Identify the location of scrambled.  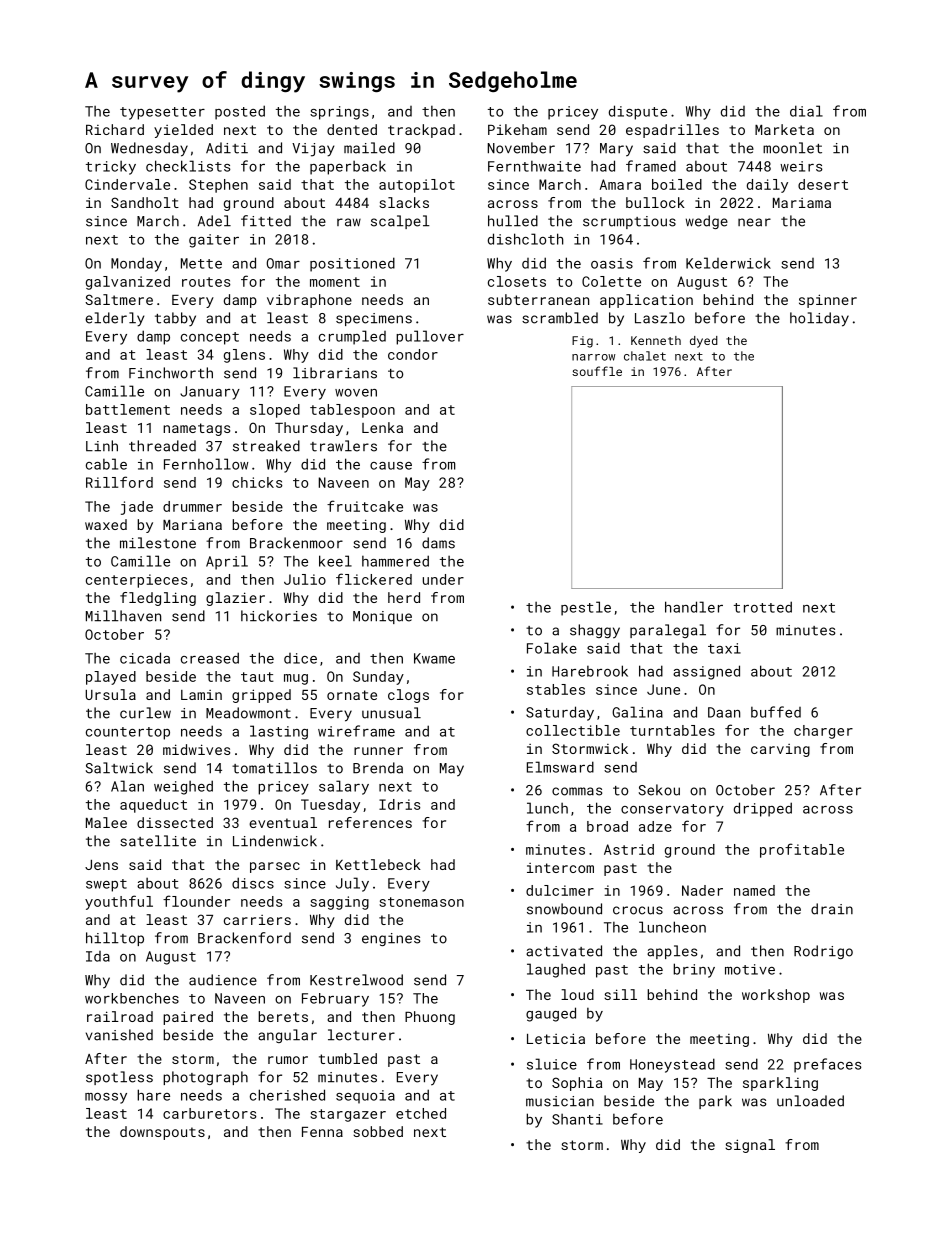
(560, 318).
